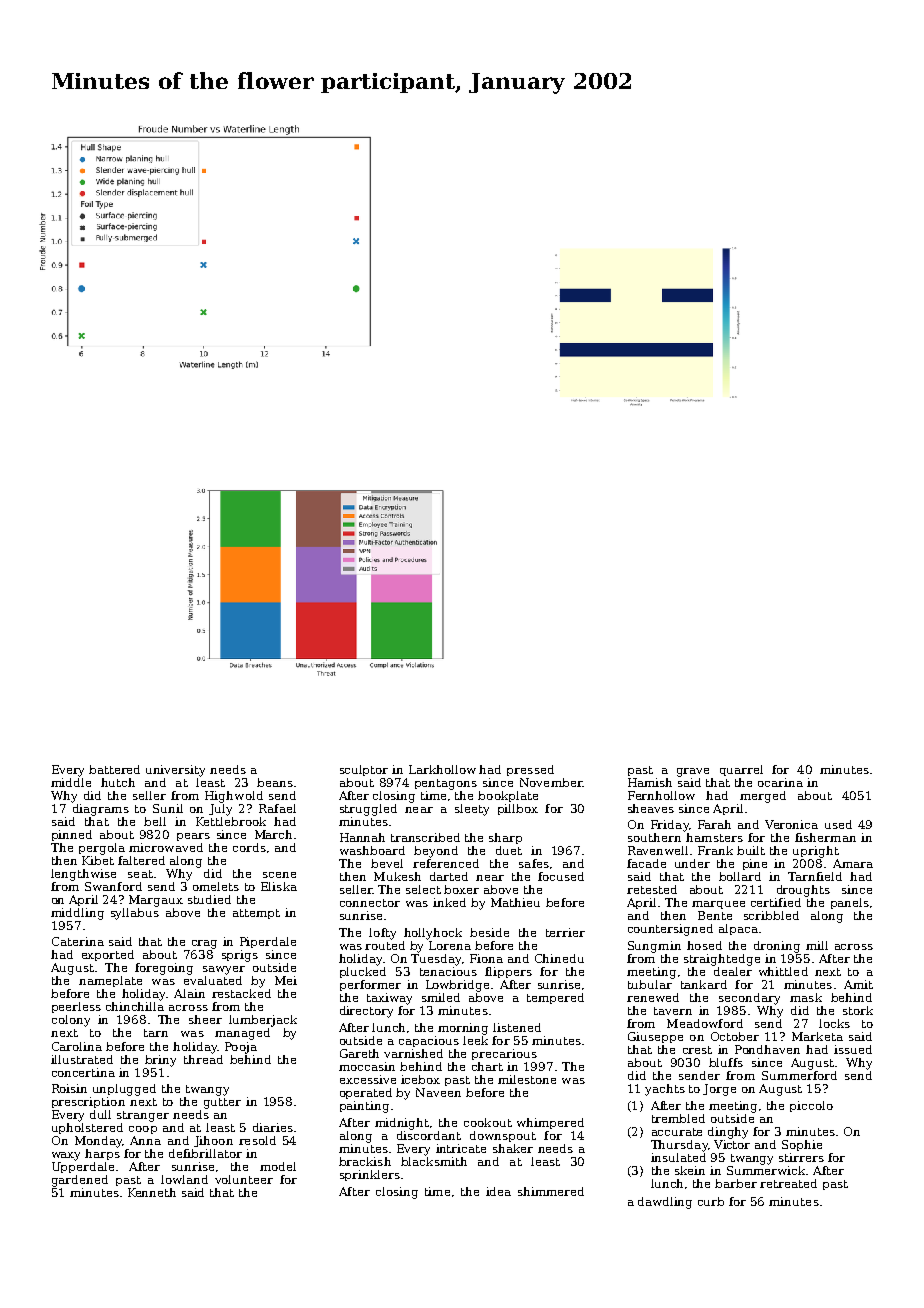 This screenshot has width=924, height=1308. I want to click on pillbox, so click(518, 809).
